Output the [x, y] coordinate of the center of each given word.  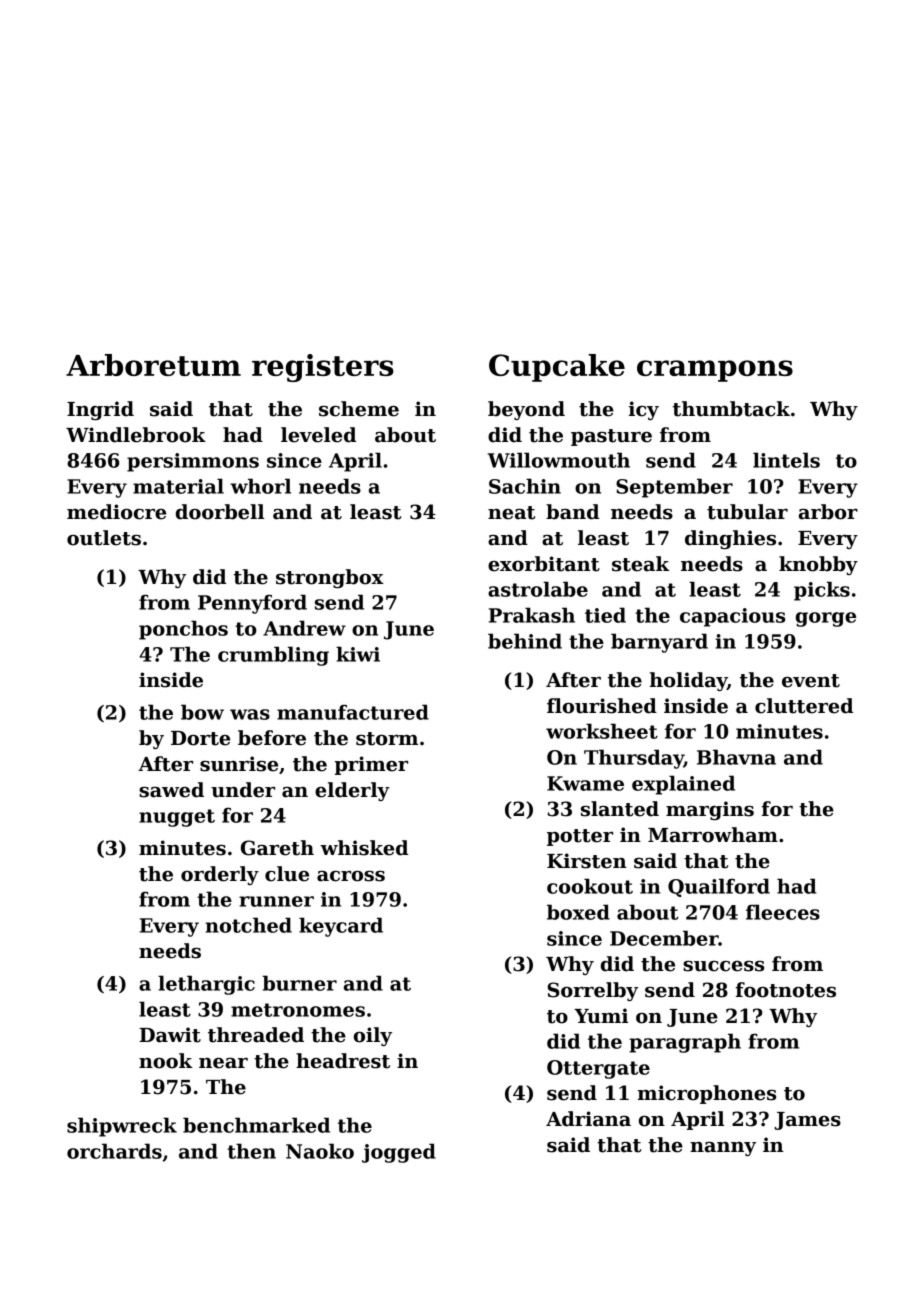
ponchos [183, 630]
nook [165, 1061]
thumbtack [731, 409]
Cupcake [557, 368]
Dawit [170, 1035]
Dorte [200, 738]
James [807, 1121]
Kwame [585, 783]
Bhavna [736, 757]
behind [525, 641]
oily [373, 1036]
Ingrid [100, 410]
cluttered [804, 706]
